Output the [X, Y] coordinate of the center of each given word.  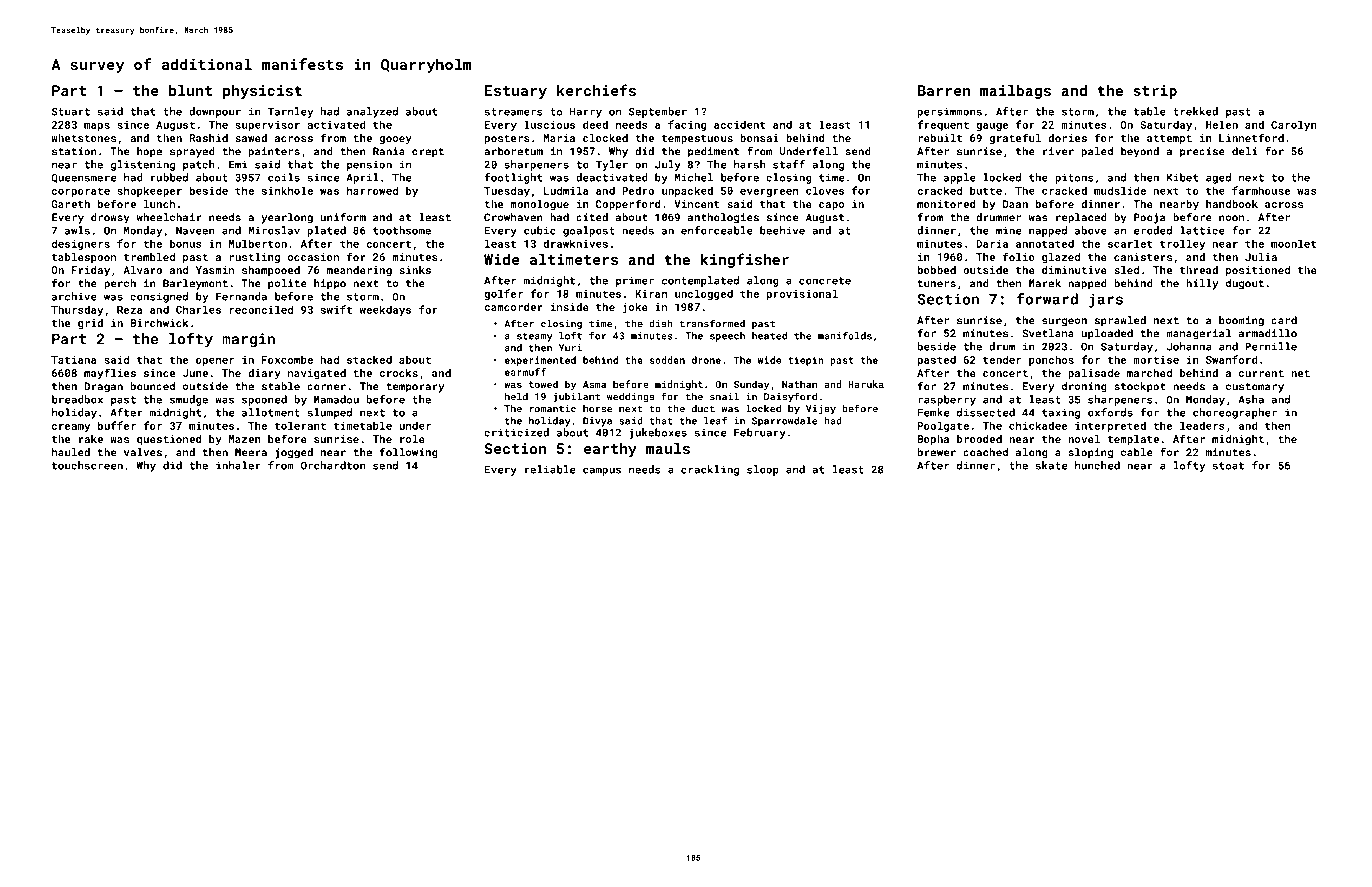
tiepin [806, 361]
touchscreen [87, 465]
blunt [190, 90]
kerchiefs [596, 90]
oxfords [1110, 412]
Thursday [77, 310]
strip [1155, 92]
